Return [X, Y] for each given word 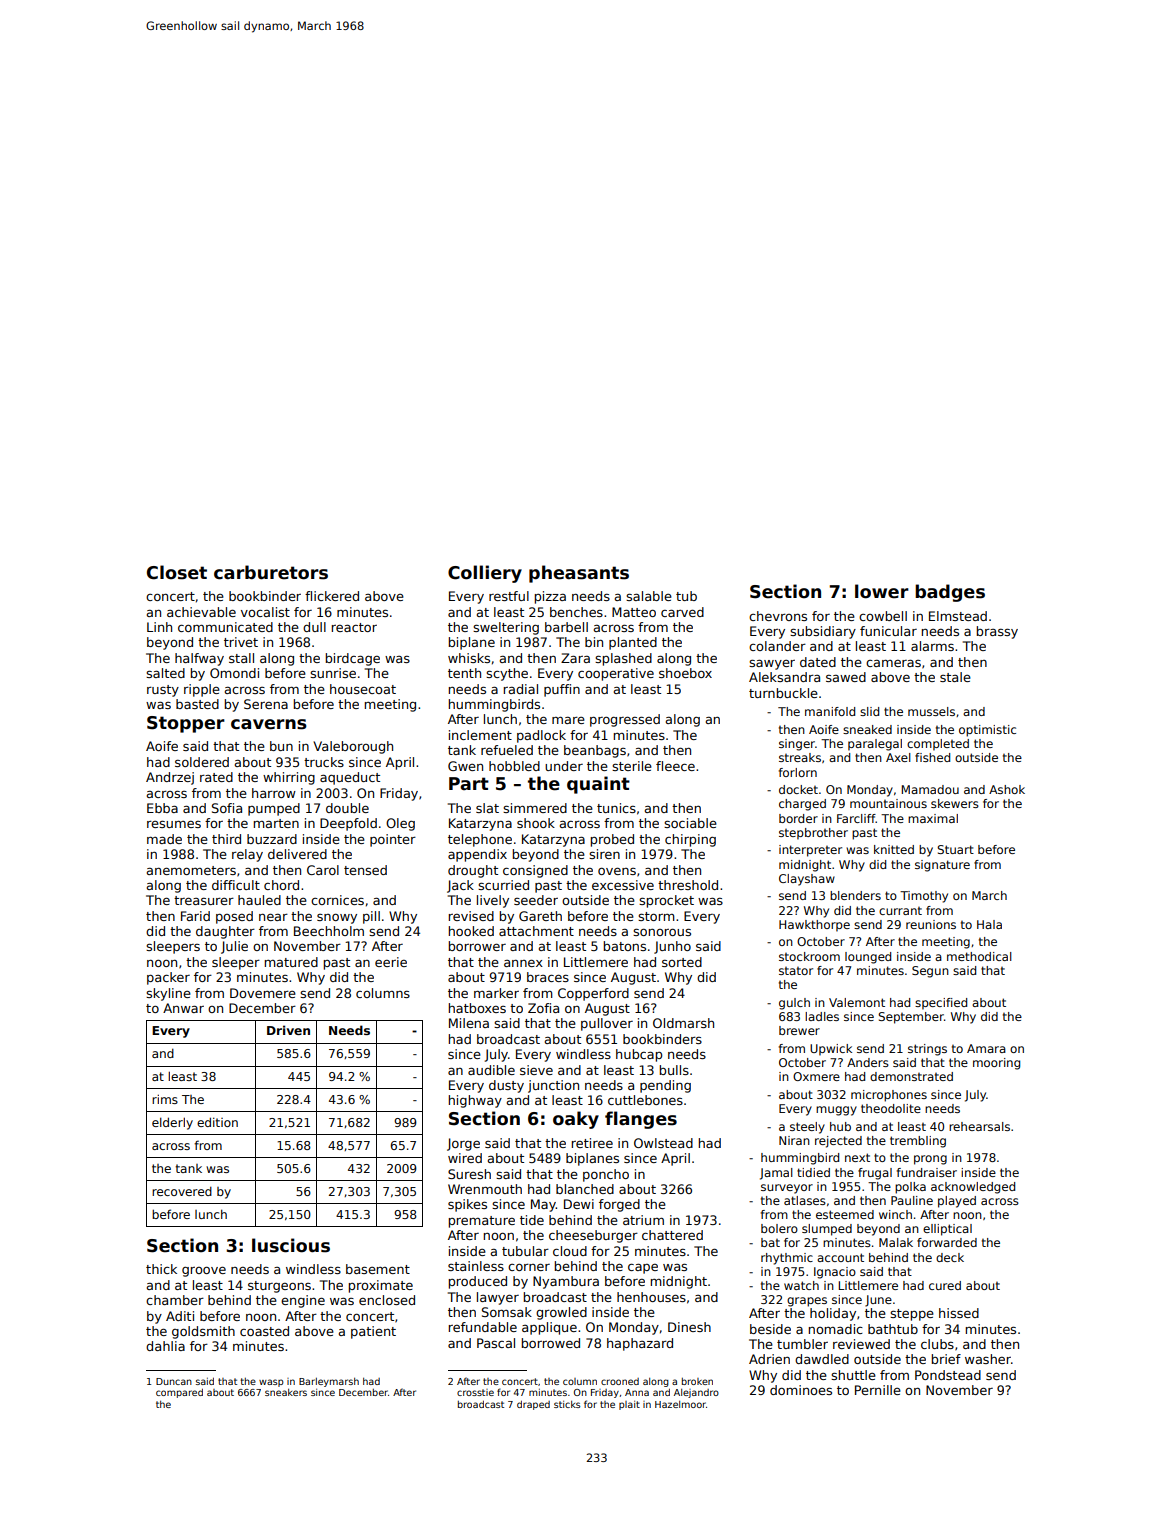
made [164, 839]
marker [496, 993]
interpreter [810, 851]
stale [955, 677]
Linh [159, 627]
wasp [271, 1383]
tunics [616, 808]
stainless [476, 1266]
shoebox [685, 673]
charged [802, 805]
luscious [291, 1245]
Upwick [831, 1050]
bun [281, 746]
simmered [535, 808]
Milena [469, 1023]
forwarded [947, 1242]
